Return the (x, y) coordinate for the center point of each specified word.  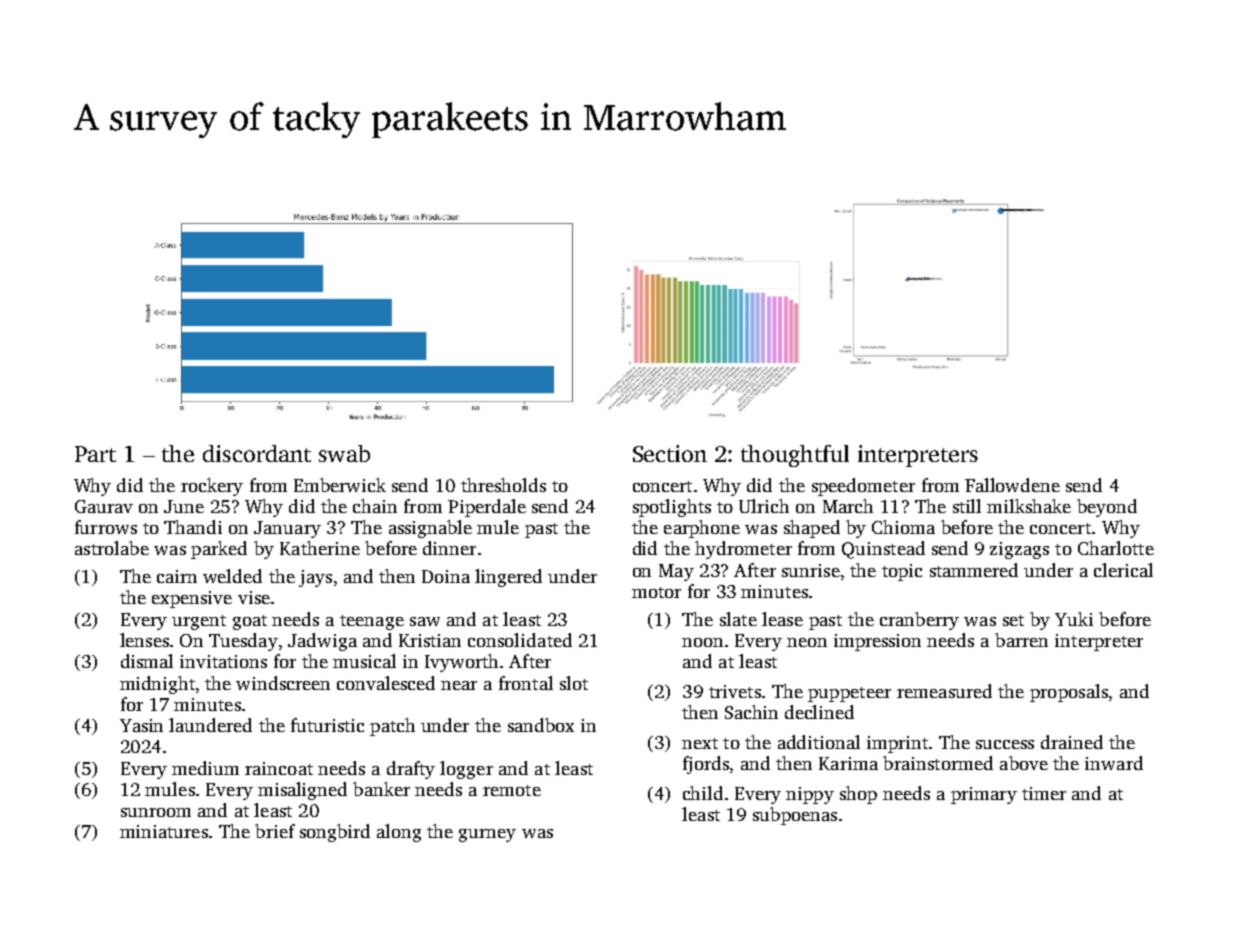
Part (95, 454)
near (459, 685)
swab (344, 453)
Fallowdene (1012, 485)
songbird (335, 833)
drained (1072, 742)
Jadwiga (322, 642)
